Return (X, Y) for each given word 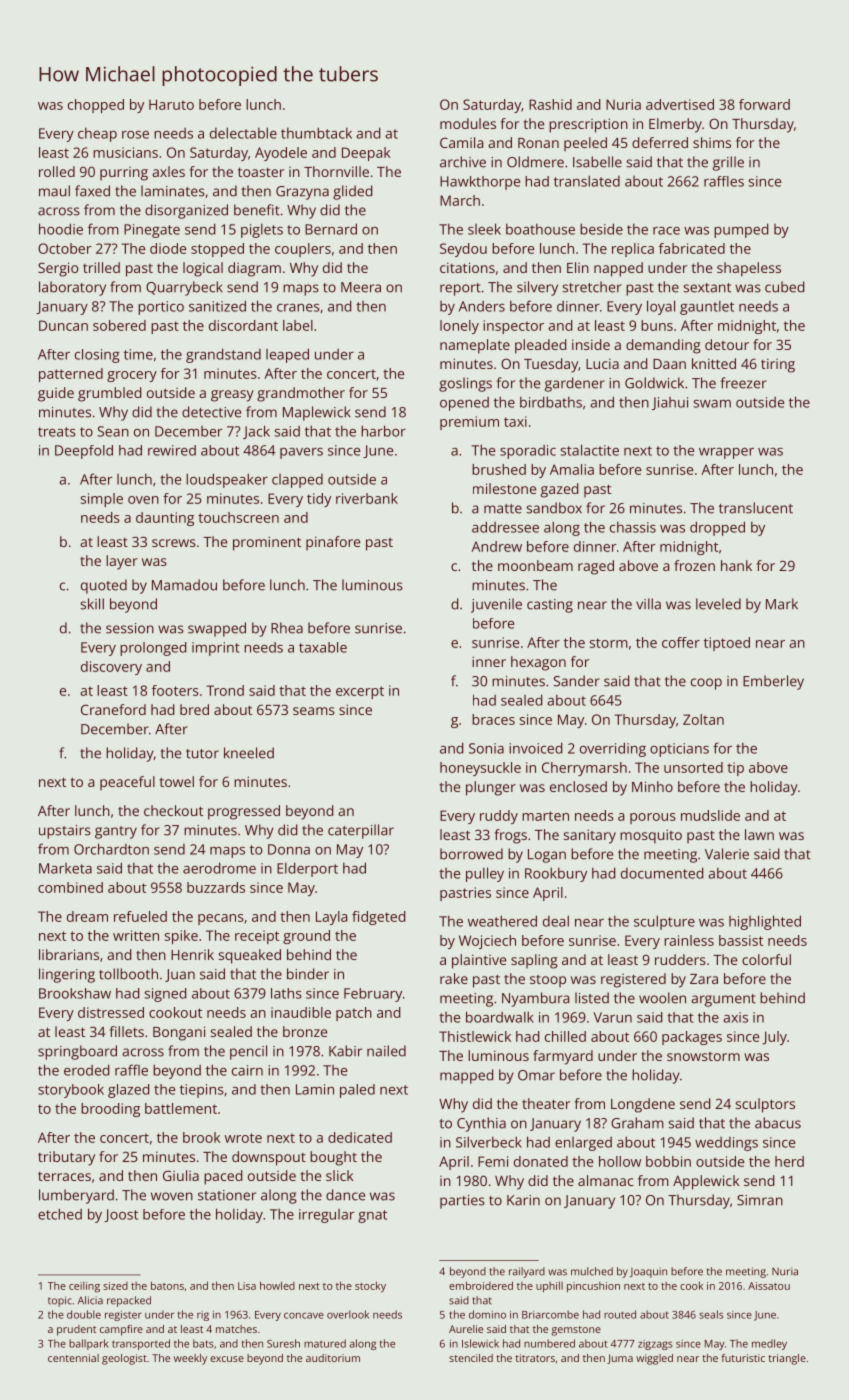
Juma (620, 1359)
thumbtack (316, 133)
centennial (73, 1358)
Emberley (773, 682)
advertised (680, 104)
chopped (96, 106)
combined (70, 887)
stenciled (471, 1358)
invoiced (535, 748)
